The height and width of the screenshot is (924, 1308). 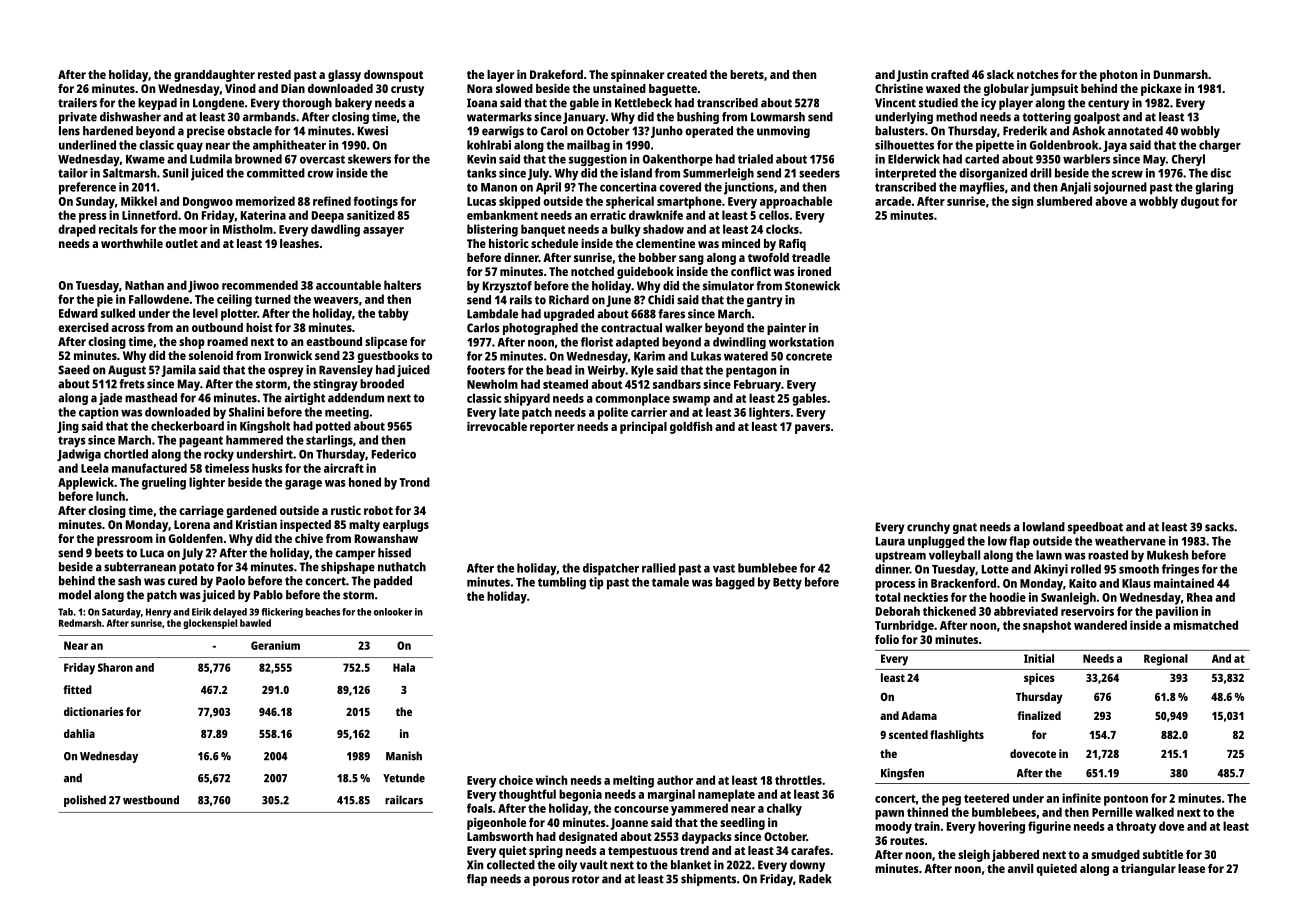 What do you see at coordinates (193, 230) in the screenshot?
I see `moor` at bounding box center [193, 230].
